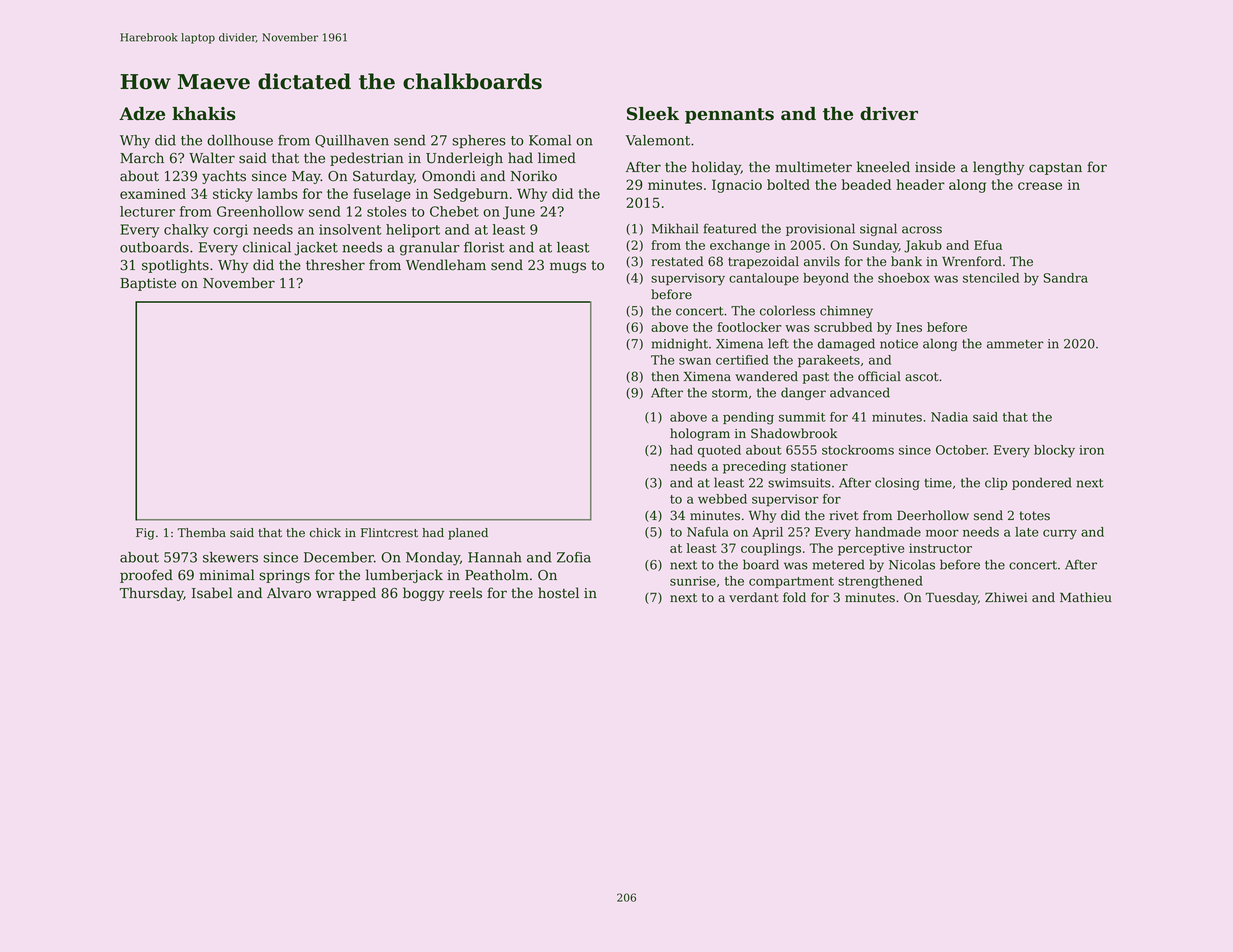 The width and height of the document is (1233, 952). Describe the element at coordinates (988, 245) in the document. I see `Efua` at that location.
